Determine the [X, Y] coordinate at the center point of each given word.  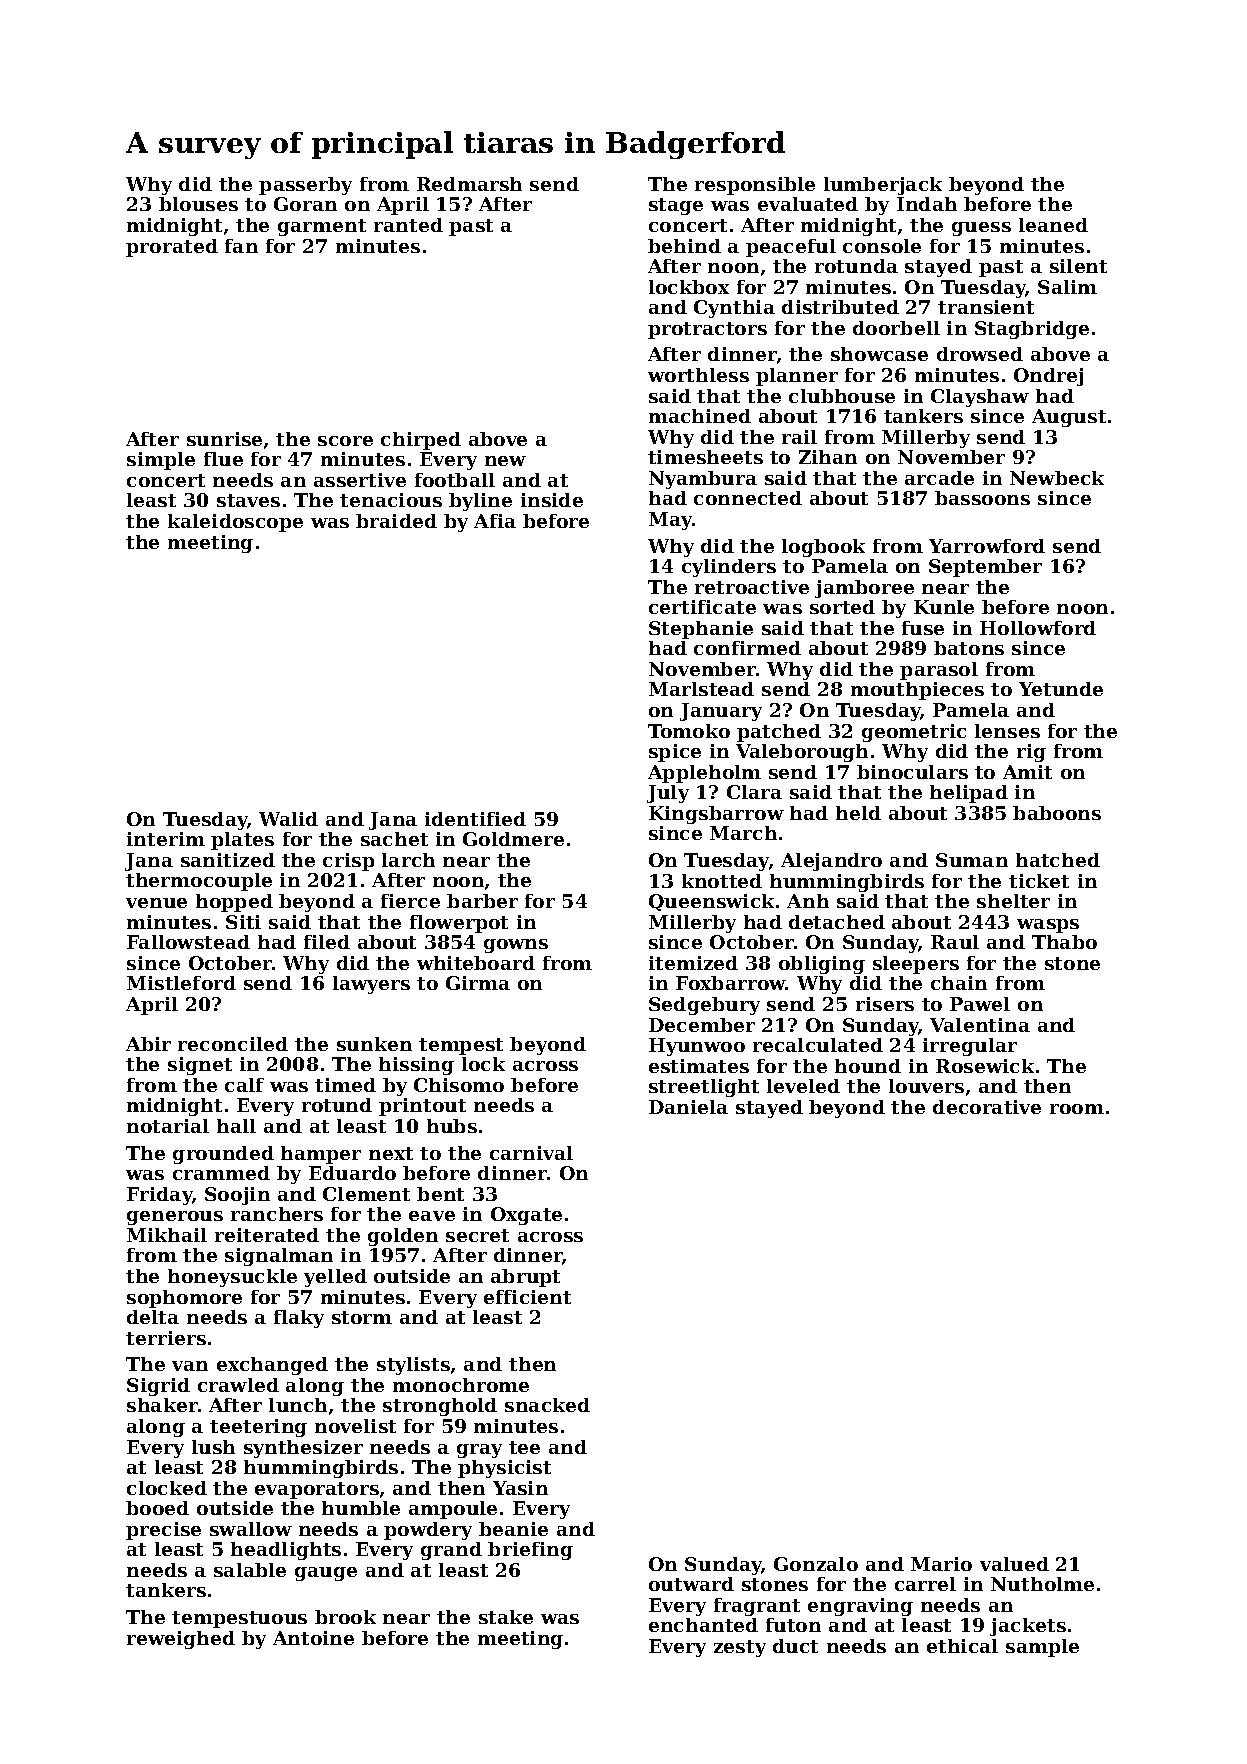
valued [1014, 1564]
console [882, 246]
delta [153, 1317]
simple [161, 461]
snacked [547, 1405]
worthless [698, 375]
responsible [755, 186]
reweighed [181, 1640]
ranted [408, 225]
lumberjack [883, 186]
